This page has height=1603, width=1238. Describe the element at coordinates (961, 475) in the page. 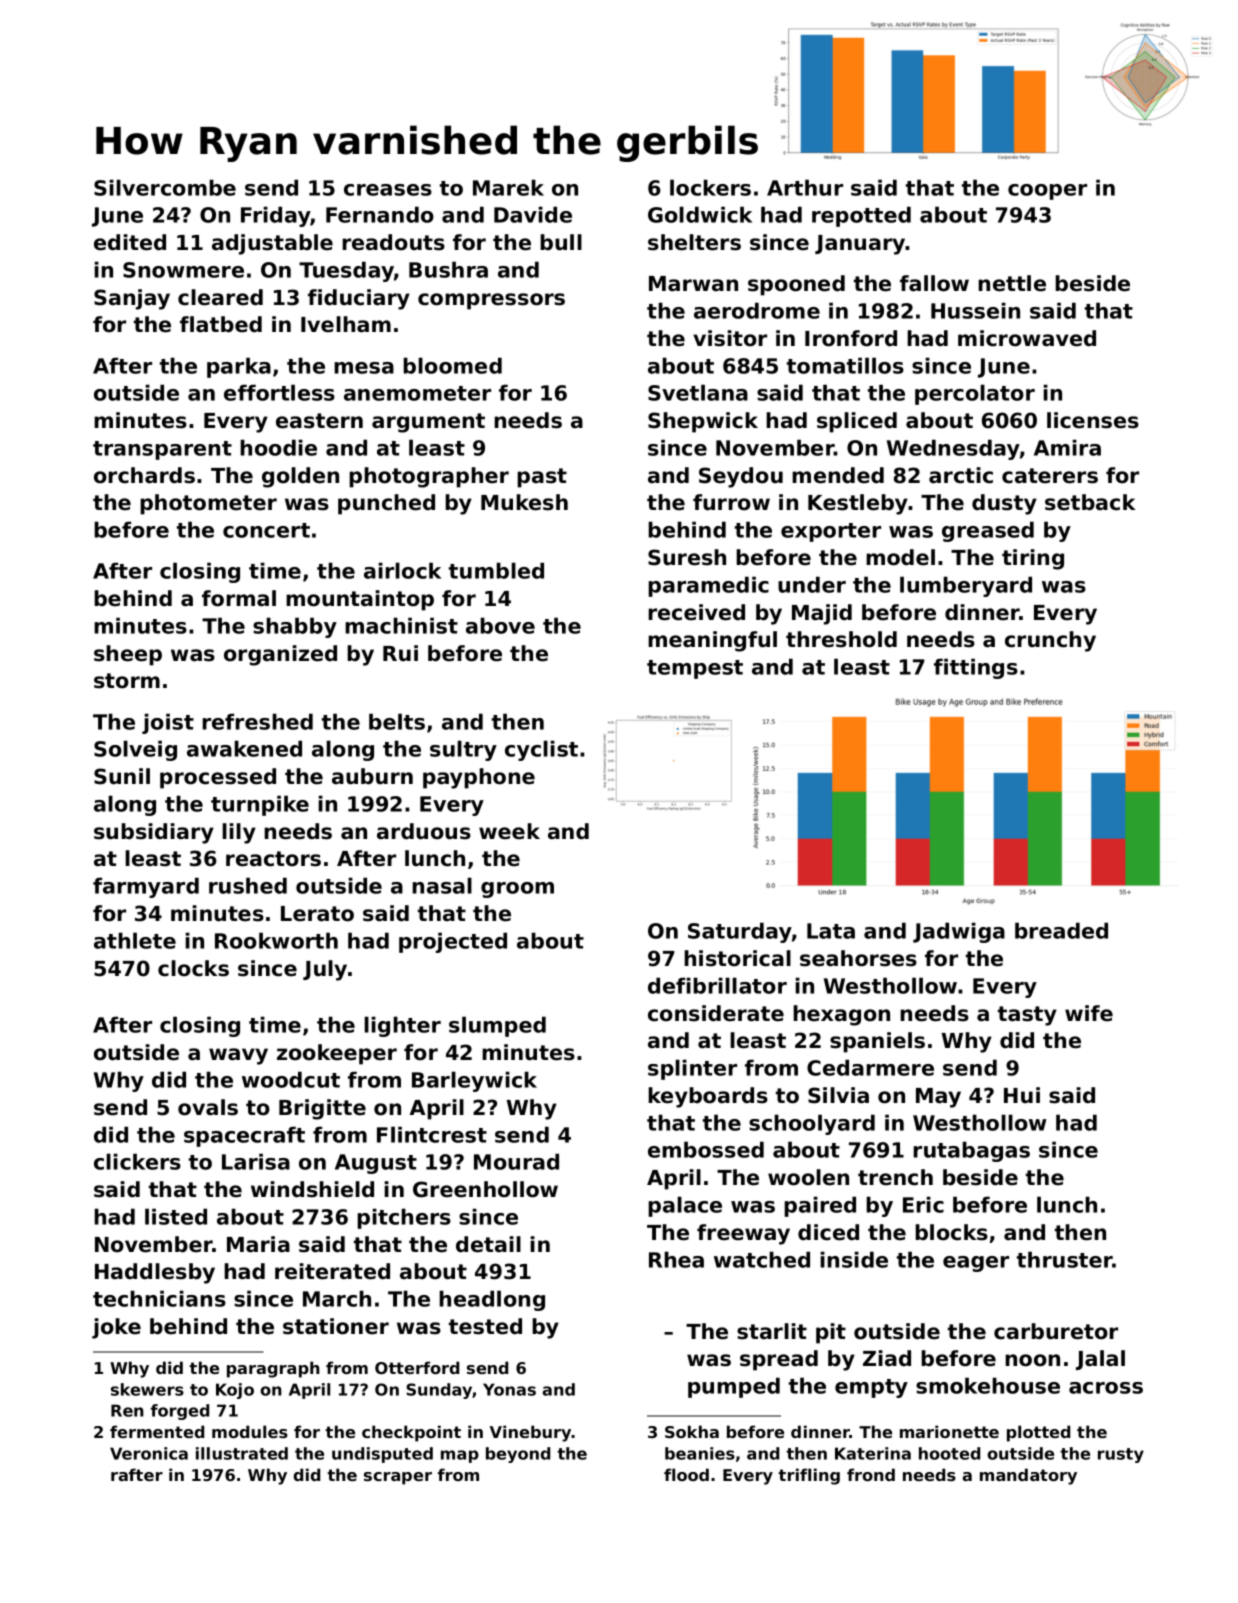

I see `arctic` at that location.
